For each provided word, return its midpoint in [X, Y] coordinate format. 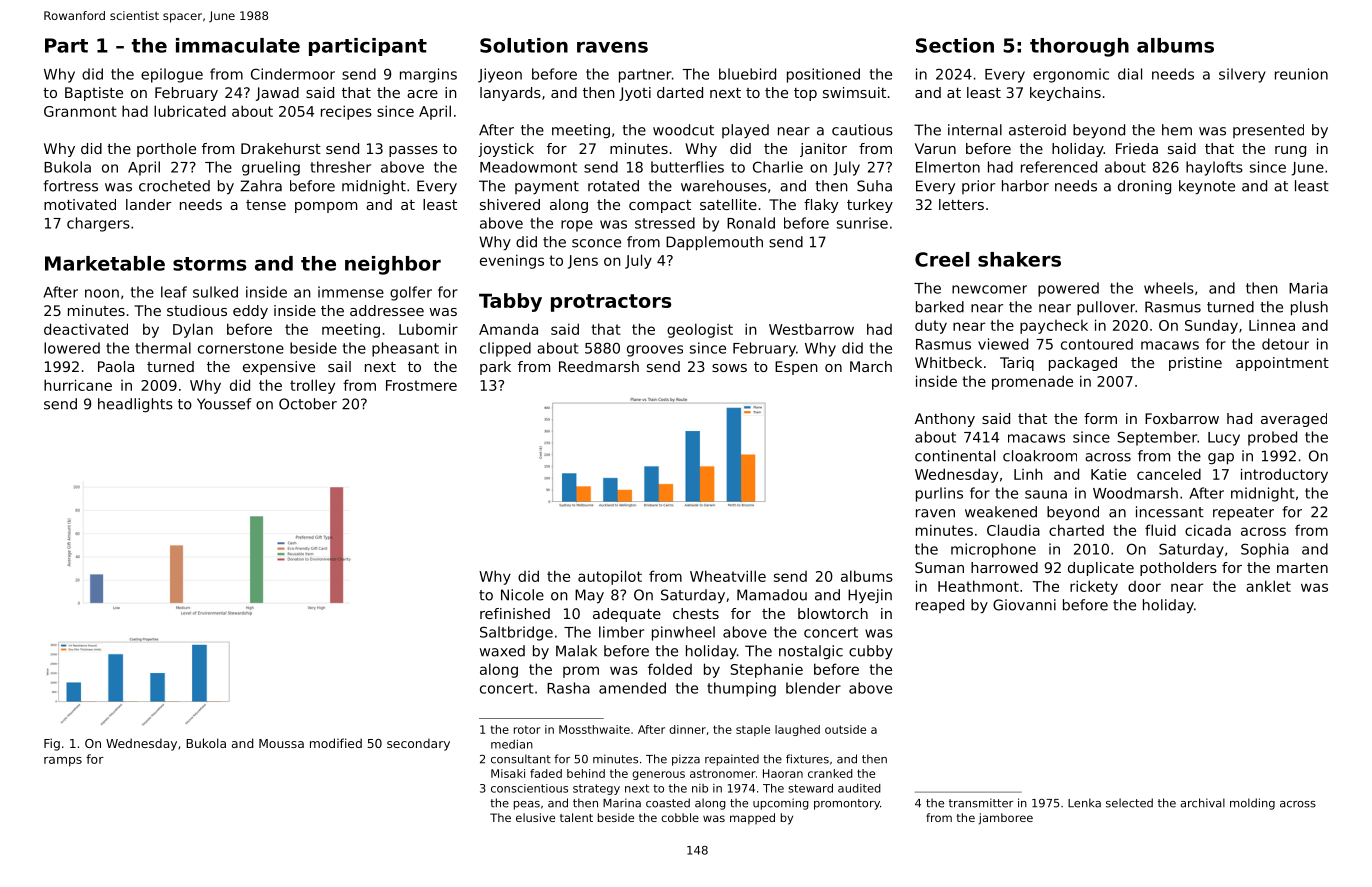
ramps [63, 762]
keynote [1207, 187]
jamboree [1006, 819]
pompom [326, 207]
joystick [506, 150]
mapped [752, 819]
